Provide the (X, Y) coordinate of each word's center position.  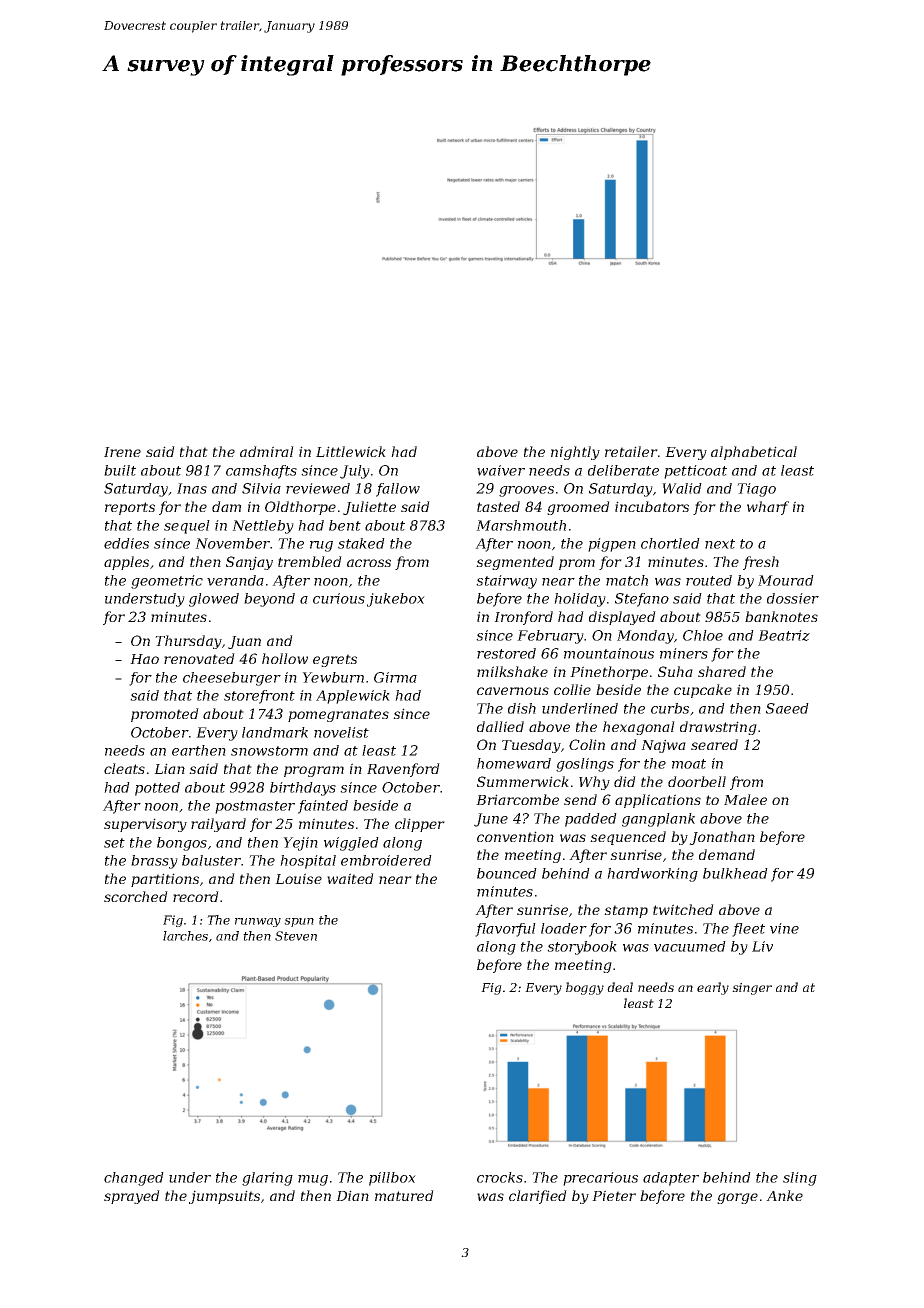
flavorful (505, 930)
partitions (165, 880)
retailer (631, 451)
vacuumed (690, 946)
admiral (267, 451)
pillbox (392, 1179)
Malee (745, 799)
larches (185, 936)
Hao (144, 659)
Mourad (786, 580)
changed (134, 1179)
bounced (507, 873)
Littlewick (351, 451)
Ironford (523, 618)
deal (620, 987)
